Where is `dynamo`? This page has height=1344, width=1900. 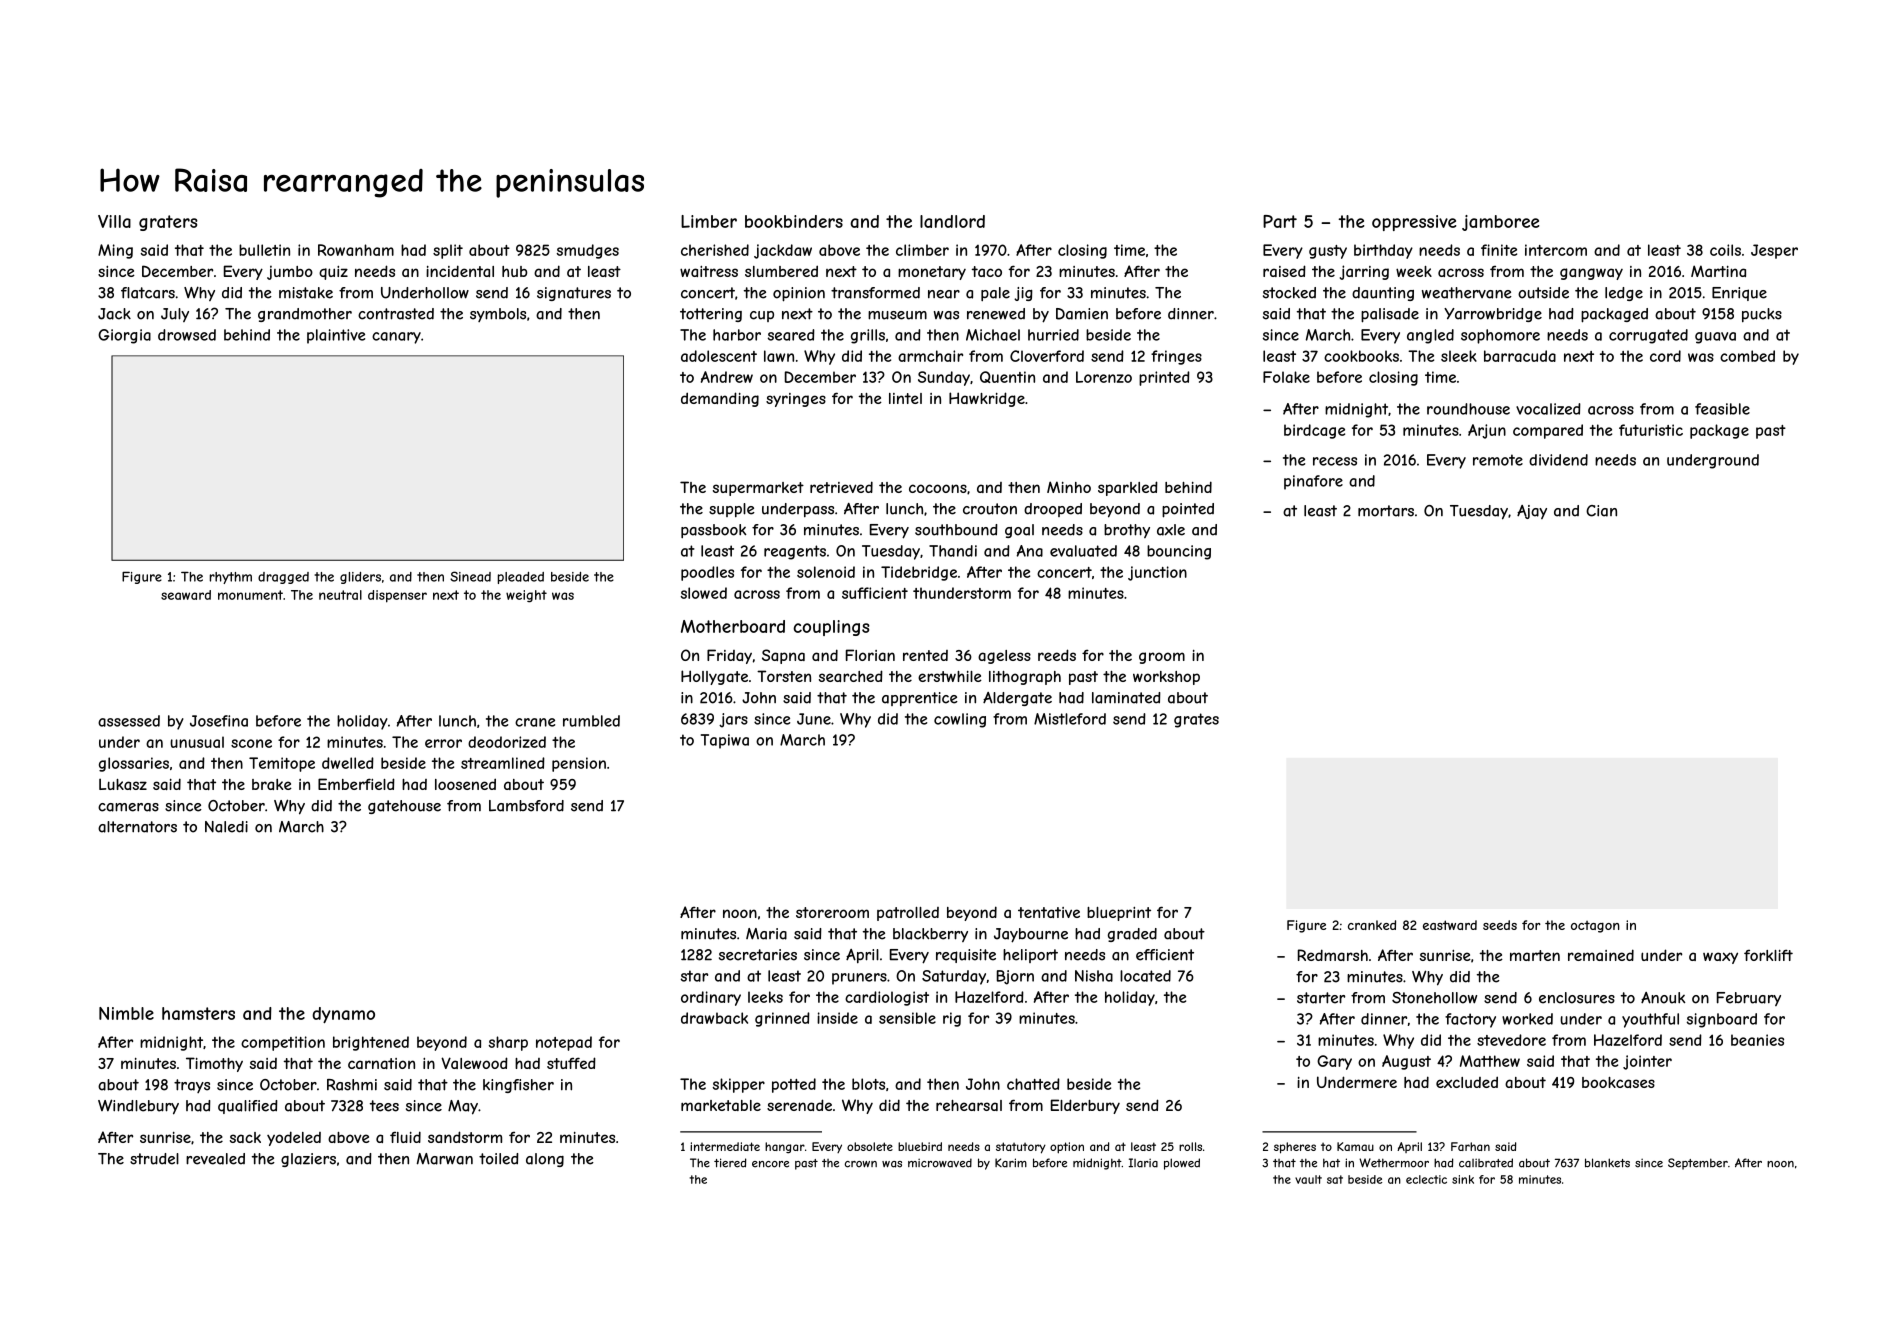 dynamo is located at coordinates (343, 1015).
